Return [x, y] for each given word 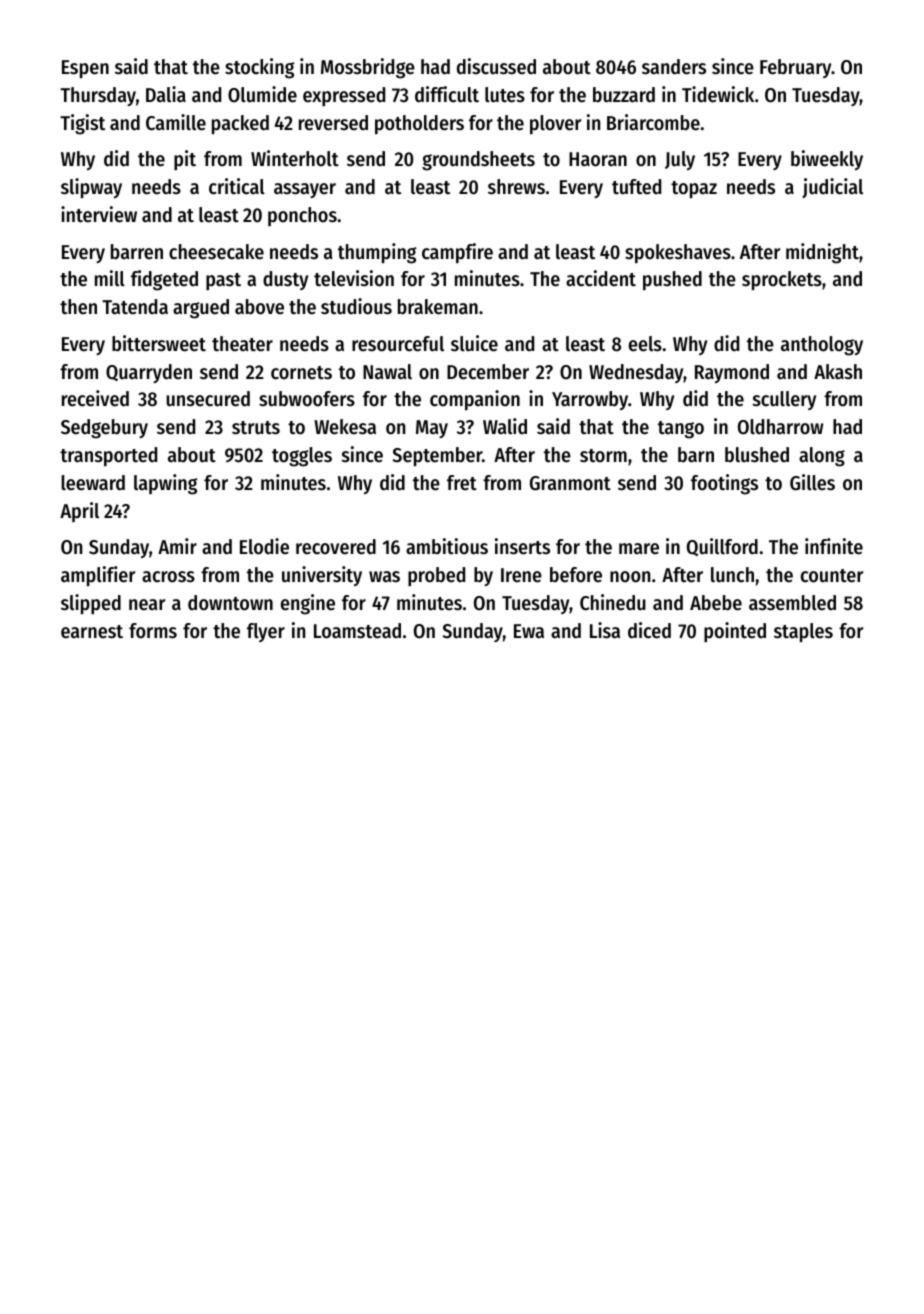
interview [99, 214]
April [79, 512]
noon [630, 577]
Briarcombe [653, 122]
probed [436, 576]
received [95, 398]
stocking [260, 68]
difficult [447, 94]
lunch [732, 575]
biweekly [827, 160]
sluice [474, 343]
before [576, 575]
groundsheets [478, 161]
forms [153, 631]
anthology [822, 346]
